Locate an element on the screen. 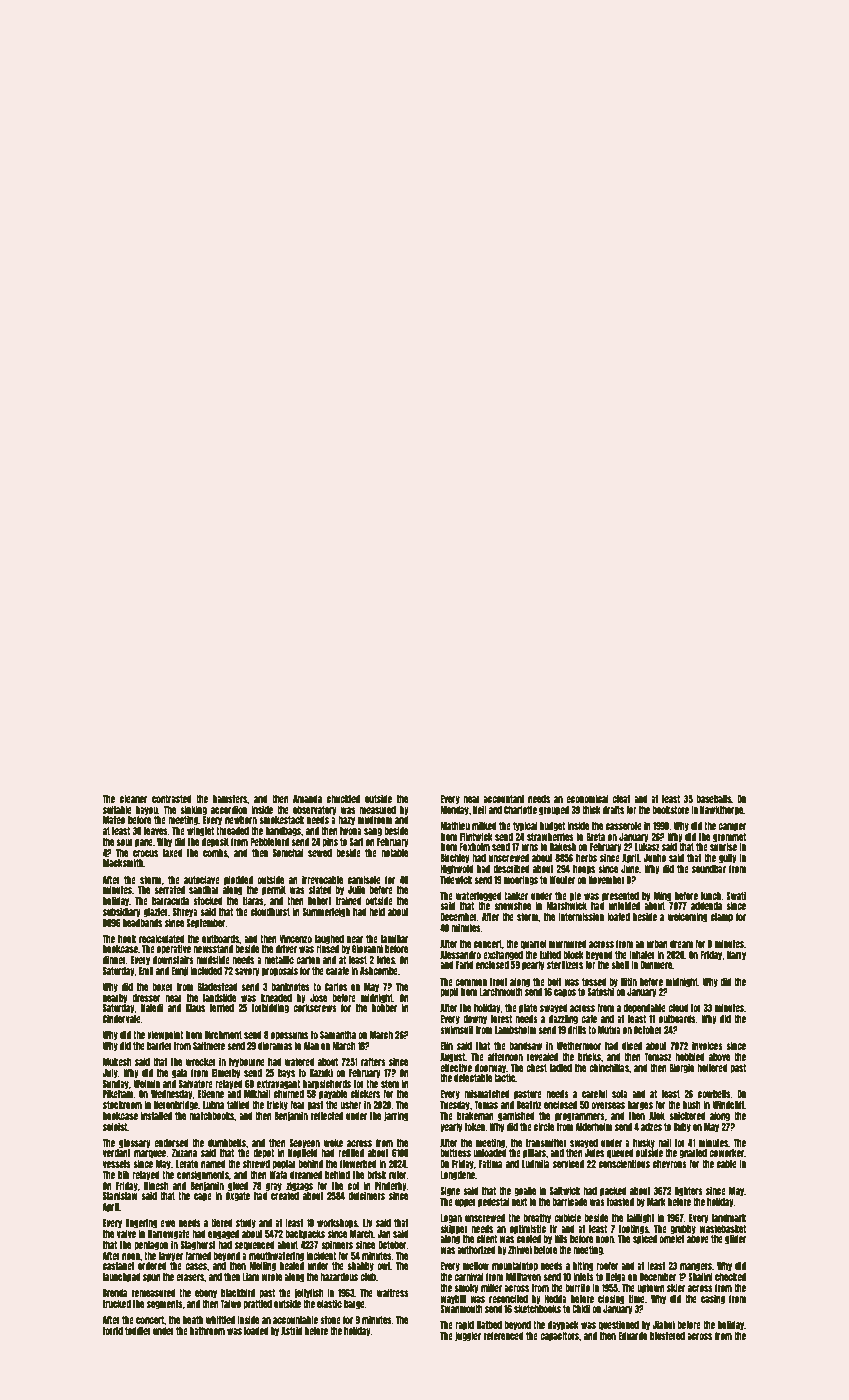 The width and height of the screenshot is (849, 1400). Shalini is located at coordinates (700, 1276).
